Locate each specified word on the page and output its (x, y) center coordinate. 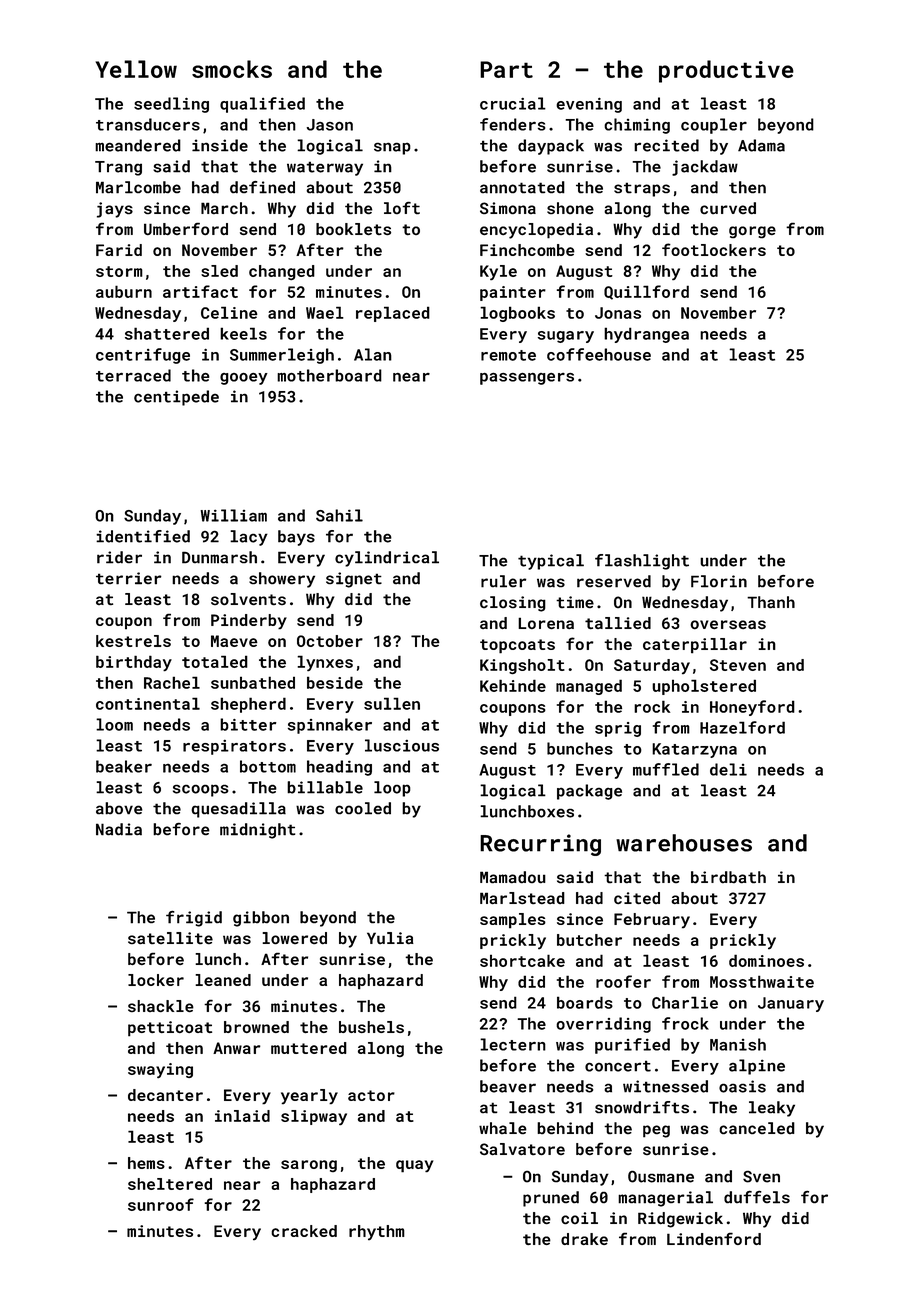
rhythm (376, 1232)
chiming (637, 126)
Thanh (771, 602)
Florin (719, 581)
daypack (551, 147)
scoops (201, 790)
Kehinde (513, 685)
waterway (325, 168)
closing (513, 604)
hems (146, 1163)
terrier (129, 578)
